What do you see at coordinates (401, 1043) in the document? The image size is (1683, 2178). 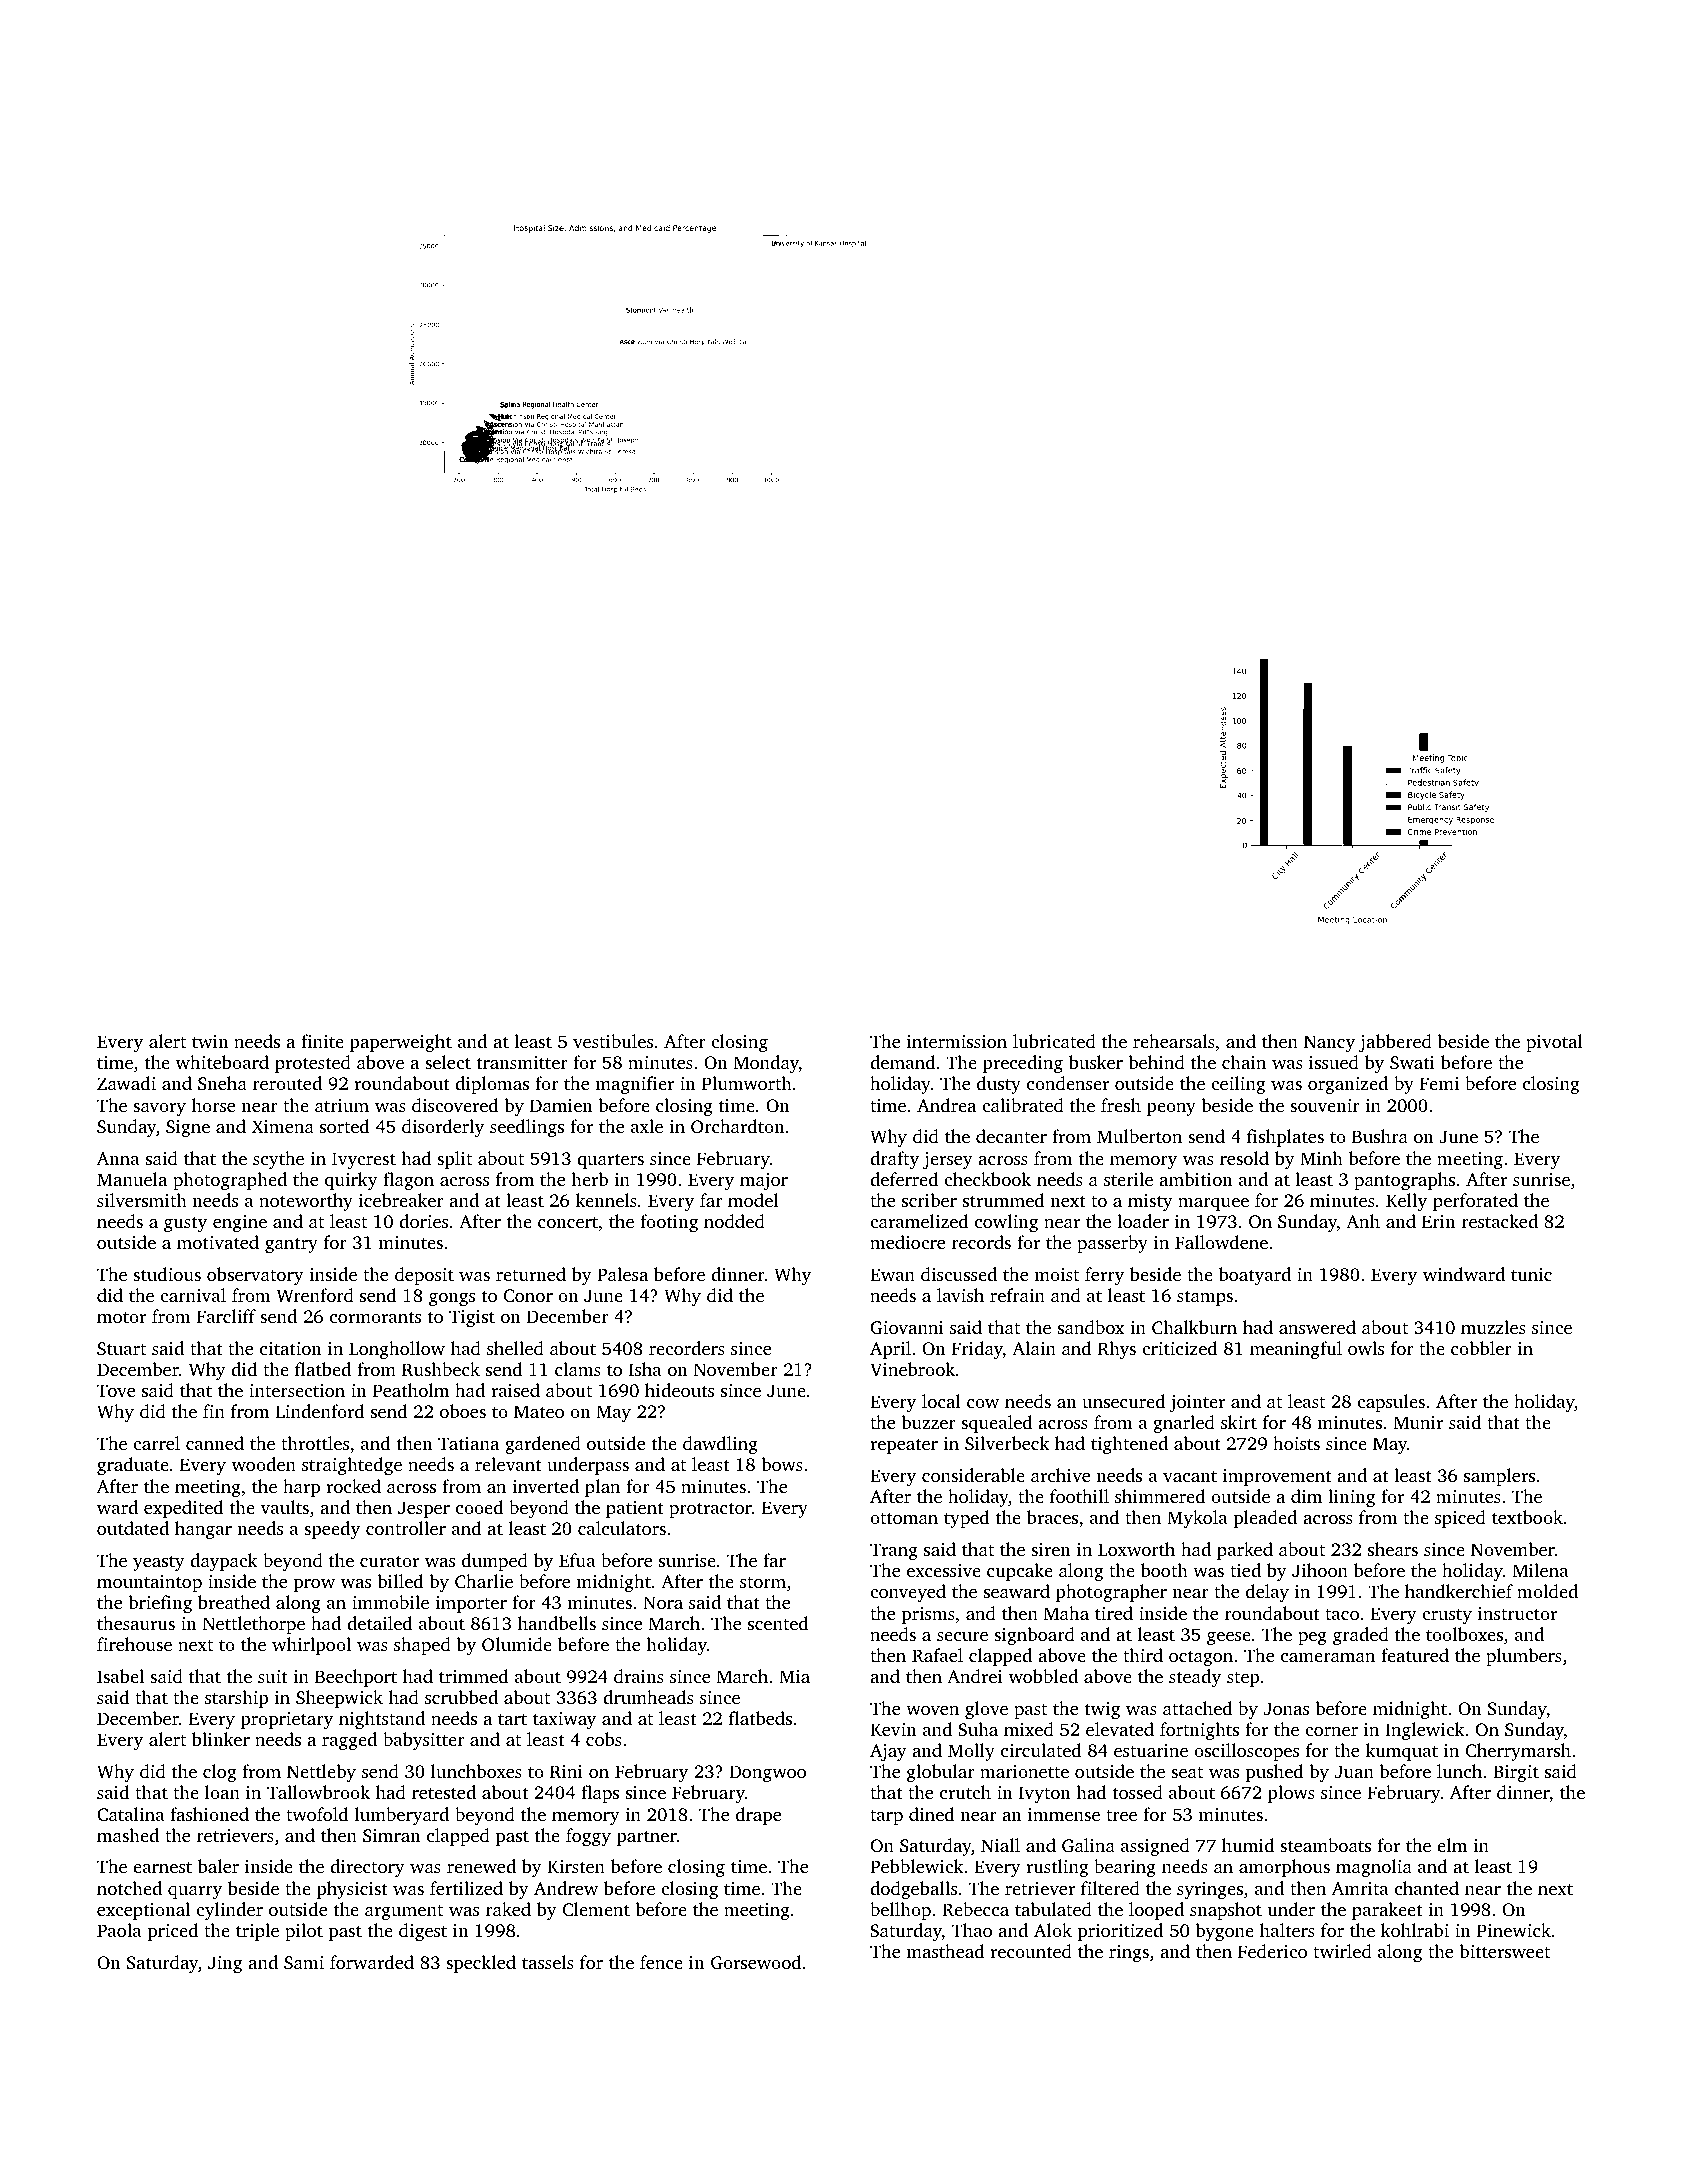 I see `paperweight` at bounding box center [401, 1043].
